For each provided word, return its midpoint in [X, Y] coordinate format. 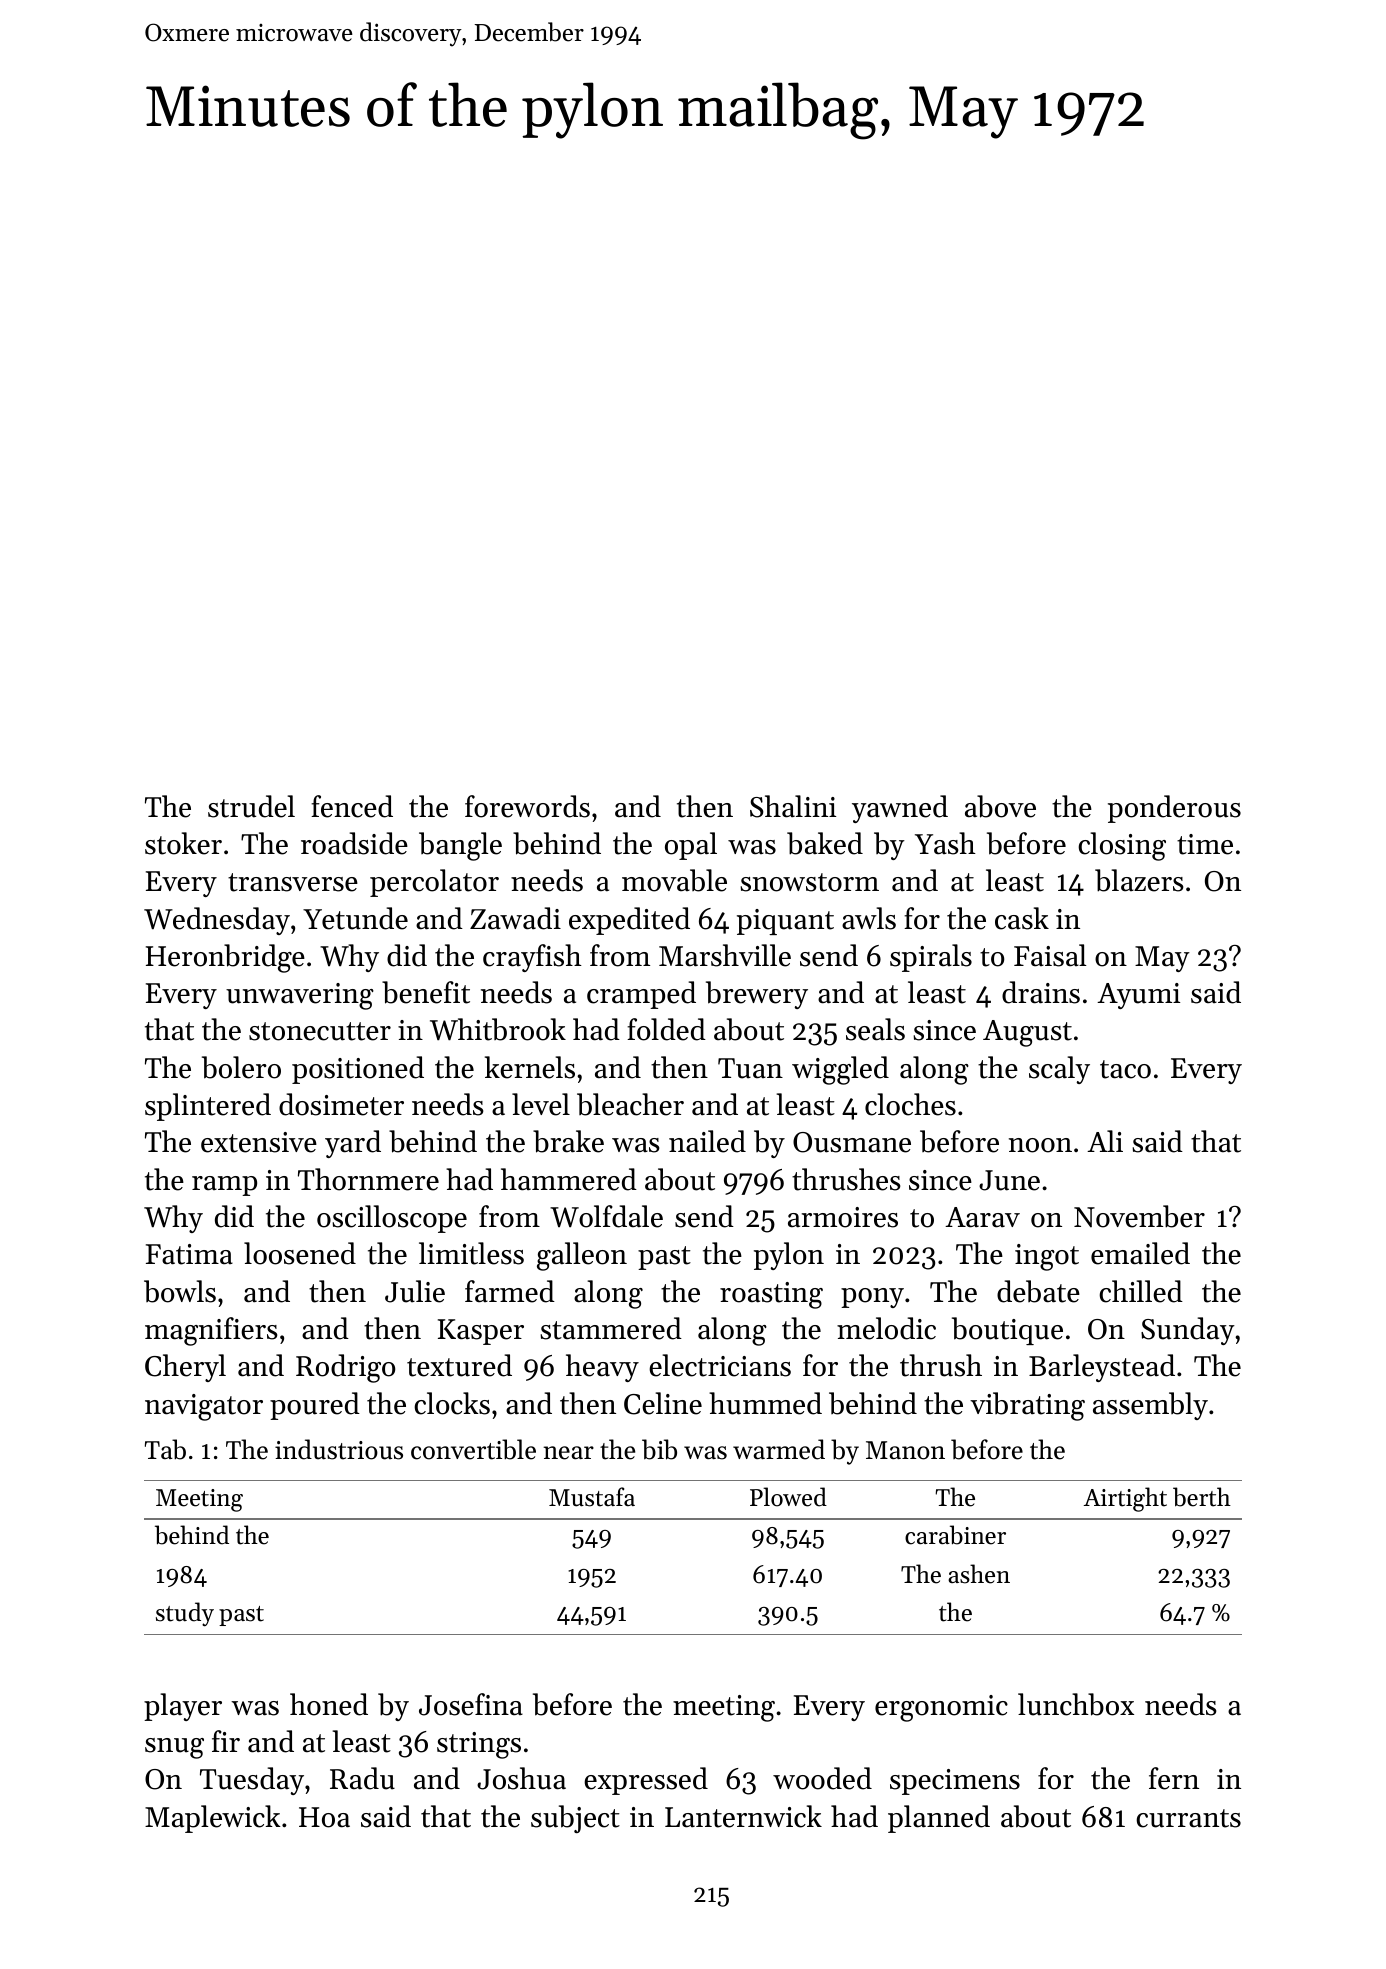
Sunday [1188, 1331]
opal [691, 846]
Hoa [324, 1817]
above [1000, 806]
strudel [251, 806]
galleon [582, 1256]
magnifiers [211, 1331]
